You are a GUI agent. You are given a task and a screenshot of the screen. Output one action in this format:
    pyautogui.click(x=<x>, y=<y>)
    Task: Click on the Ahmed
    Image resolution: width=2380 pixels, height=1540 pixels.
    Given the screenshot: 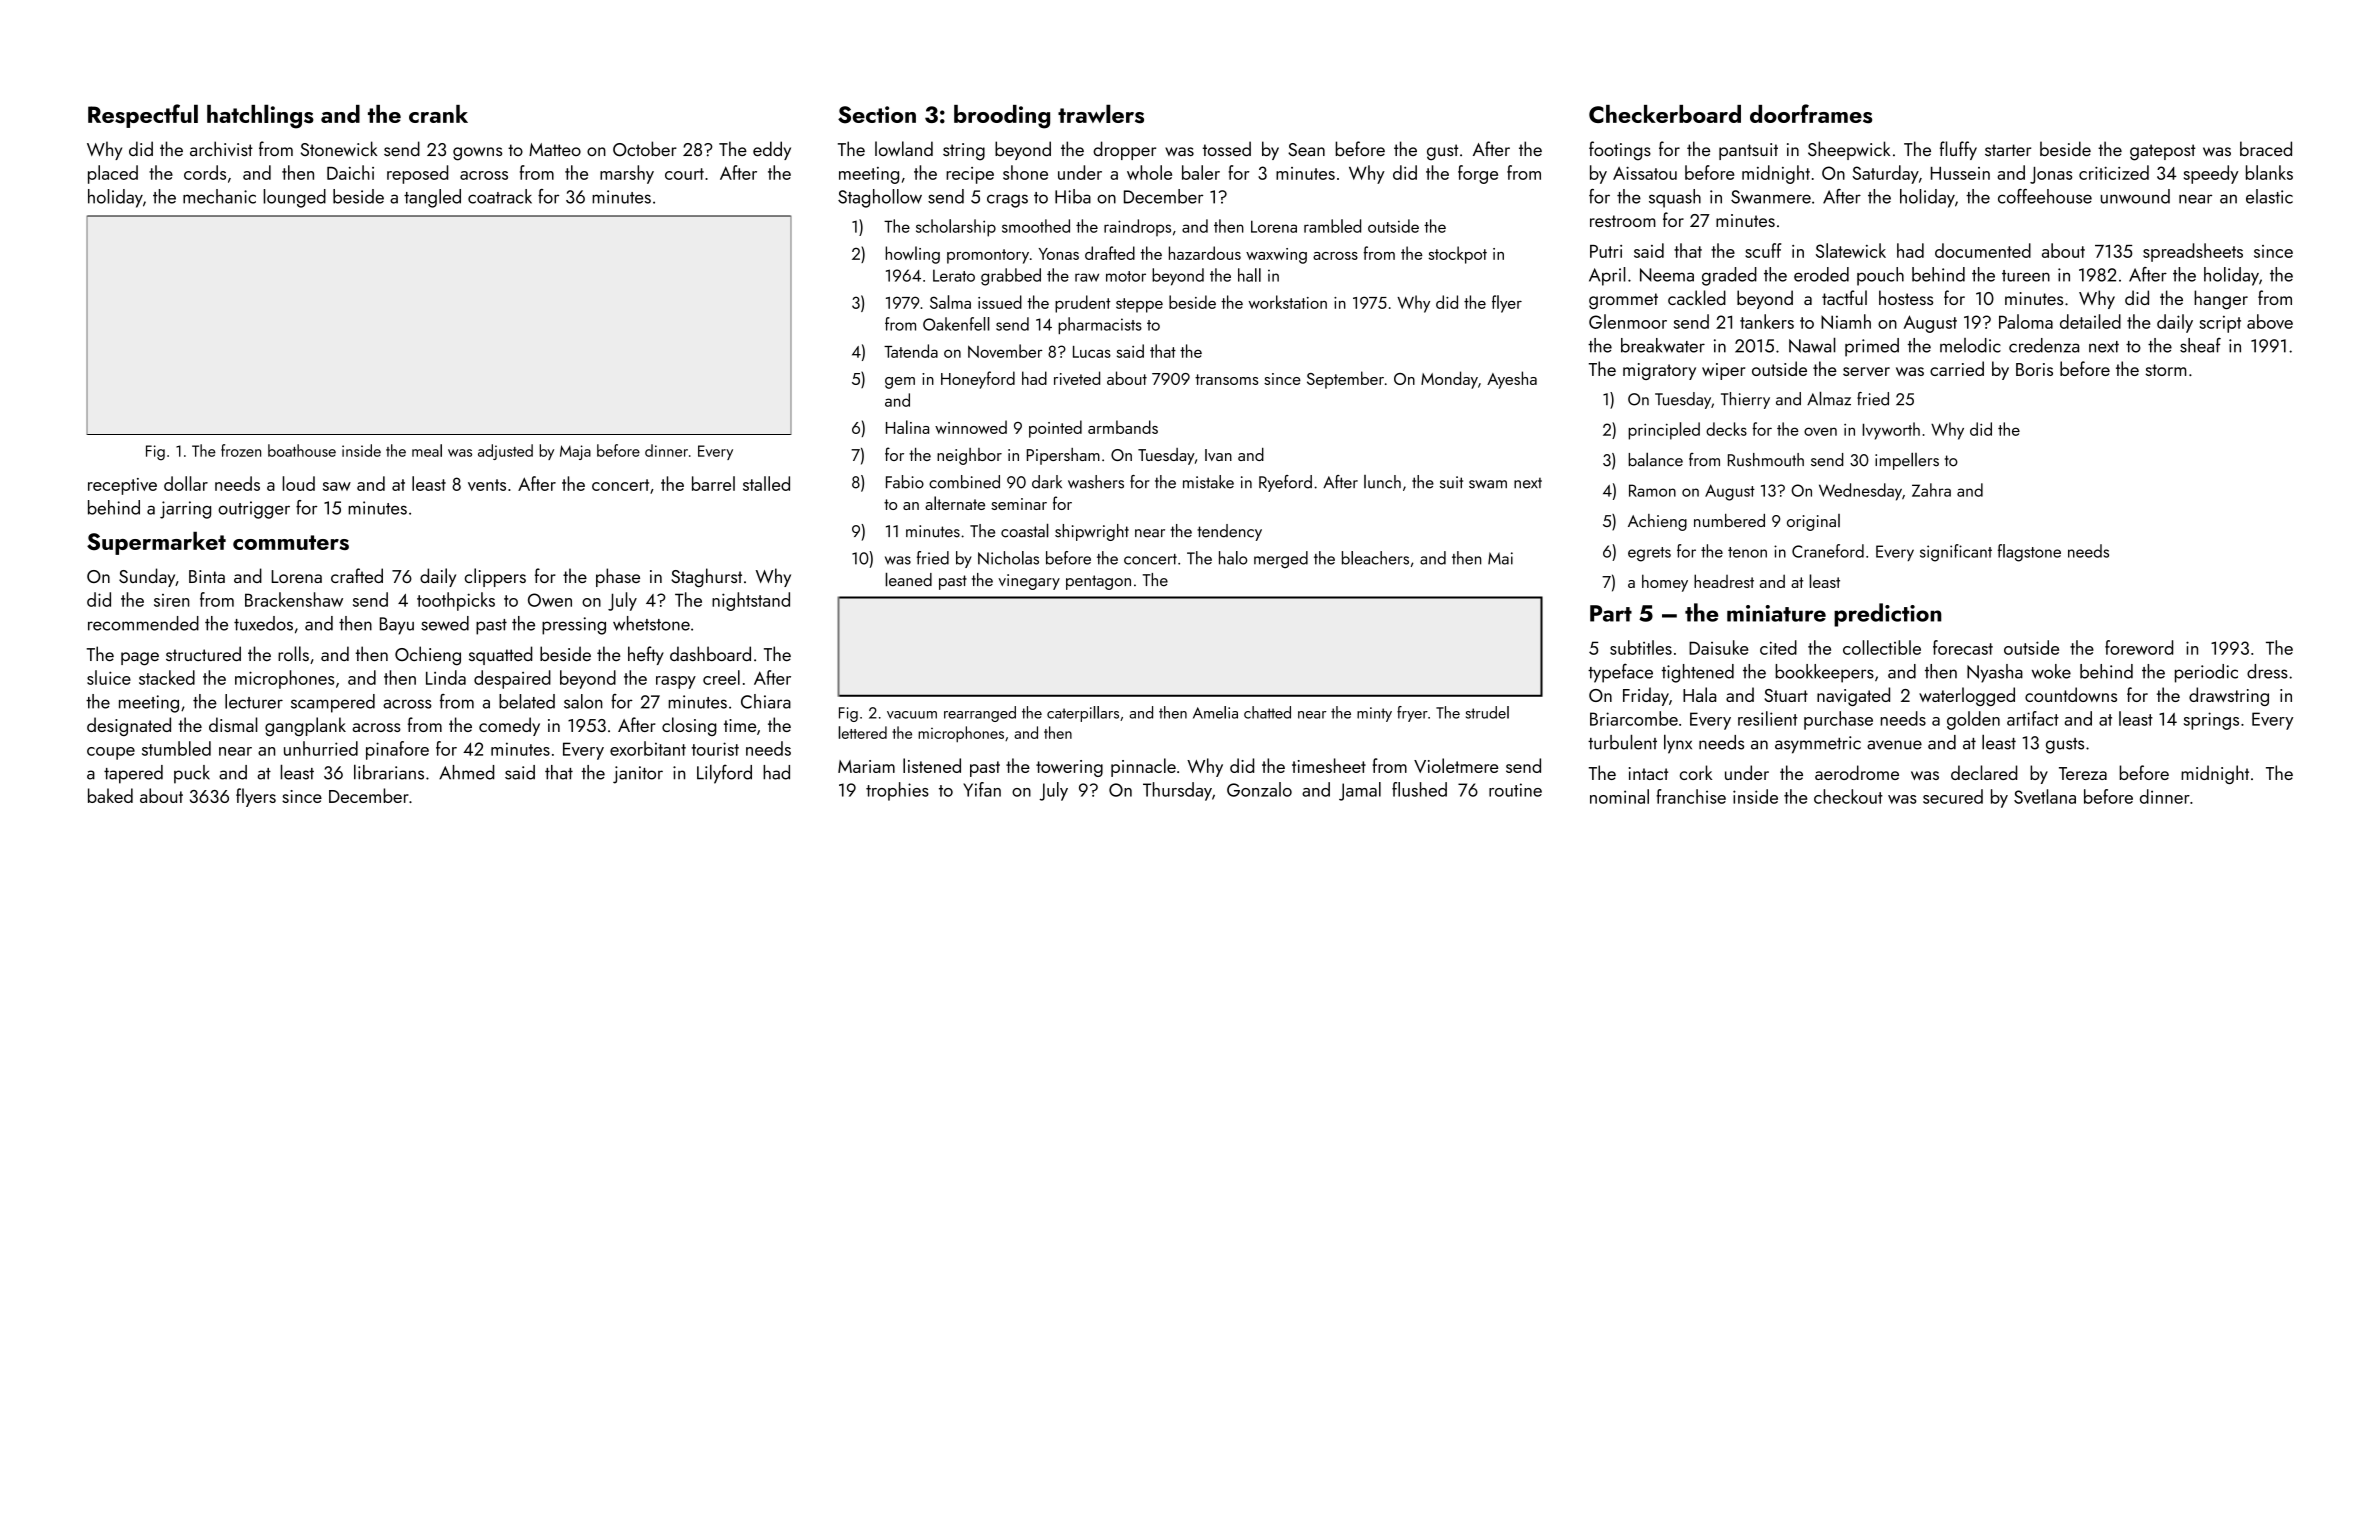 What is the action you would take?
    pyautogui.click(x=466, y=772)
